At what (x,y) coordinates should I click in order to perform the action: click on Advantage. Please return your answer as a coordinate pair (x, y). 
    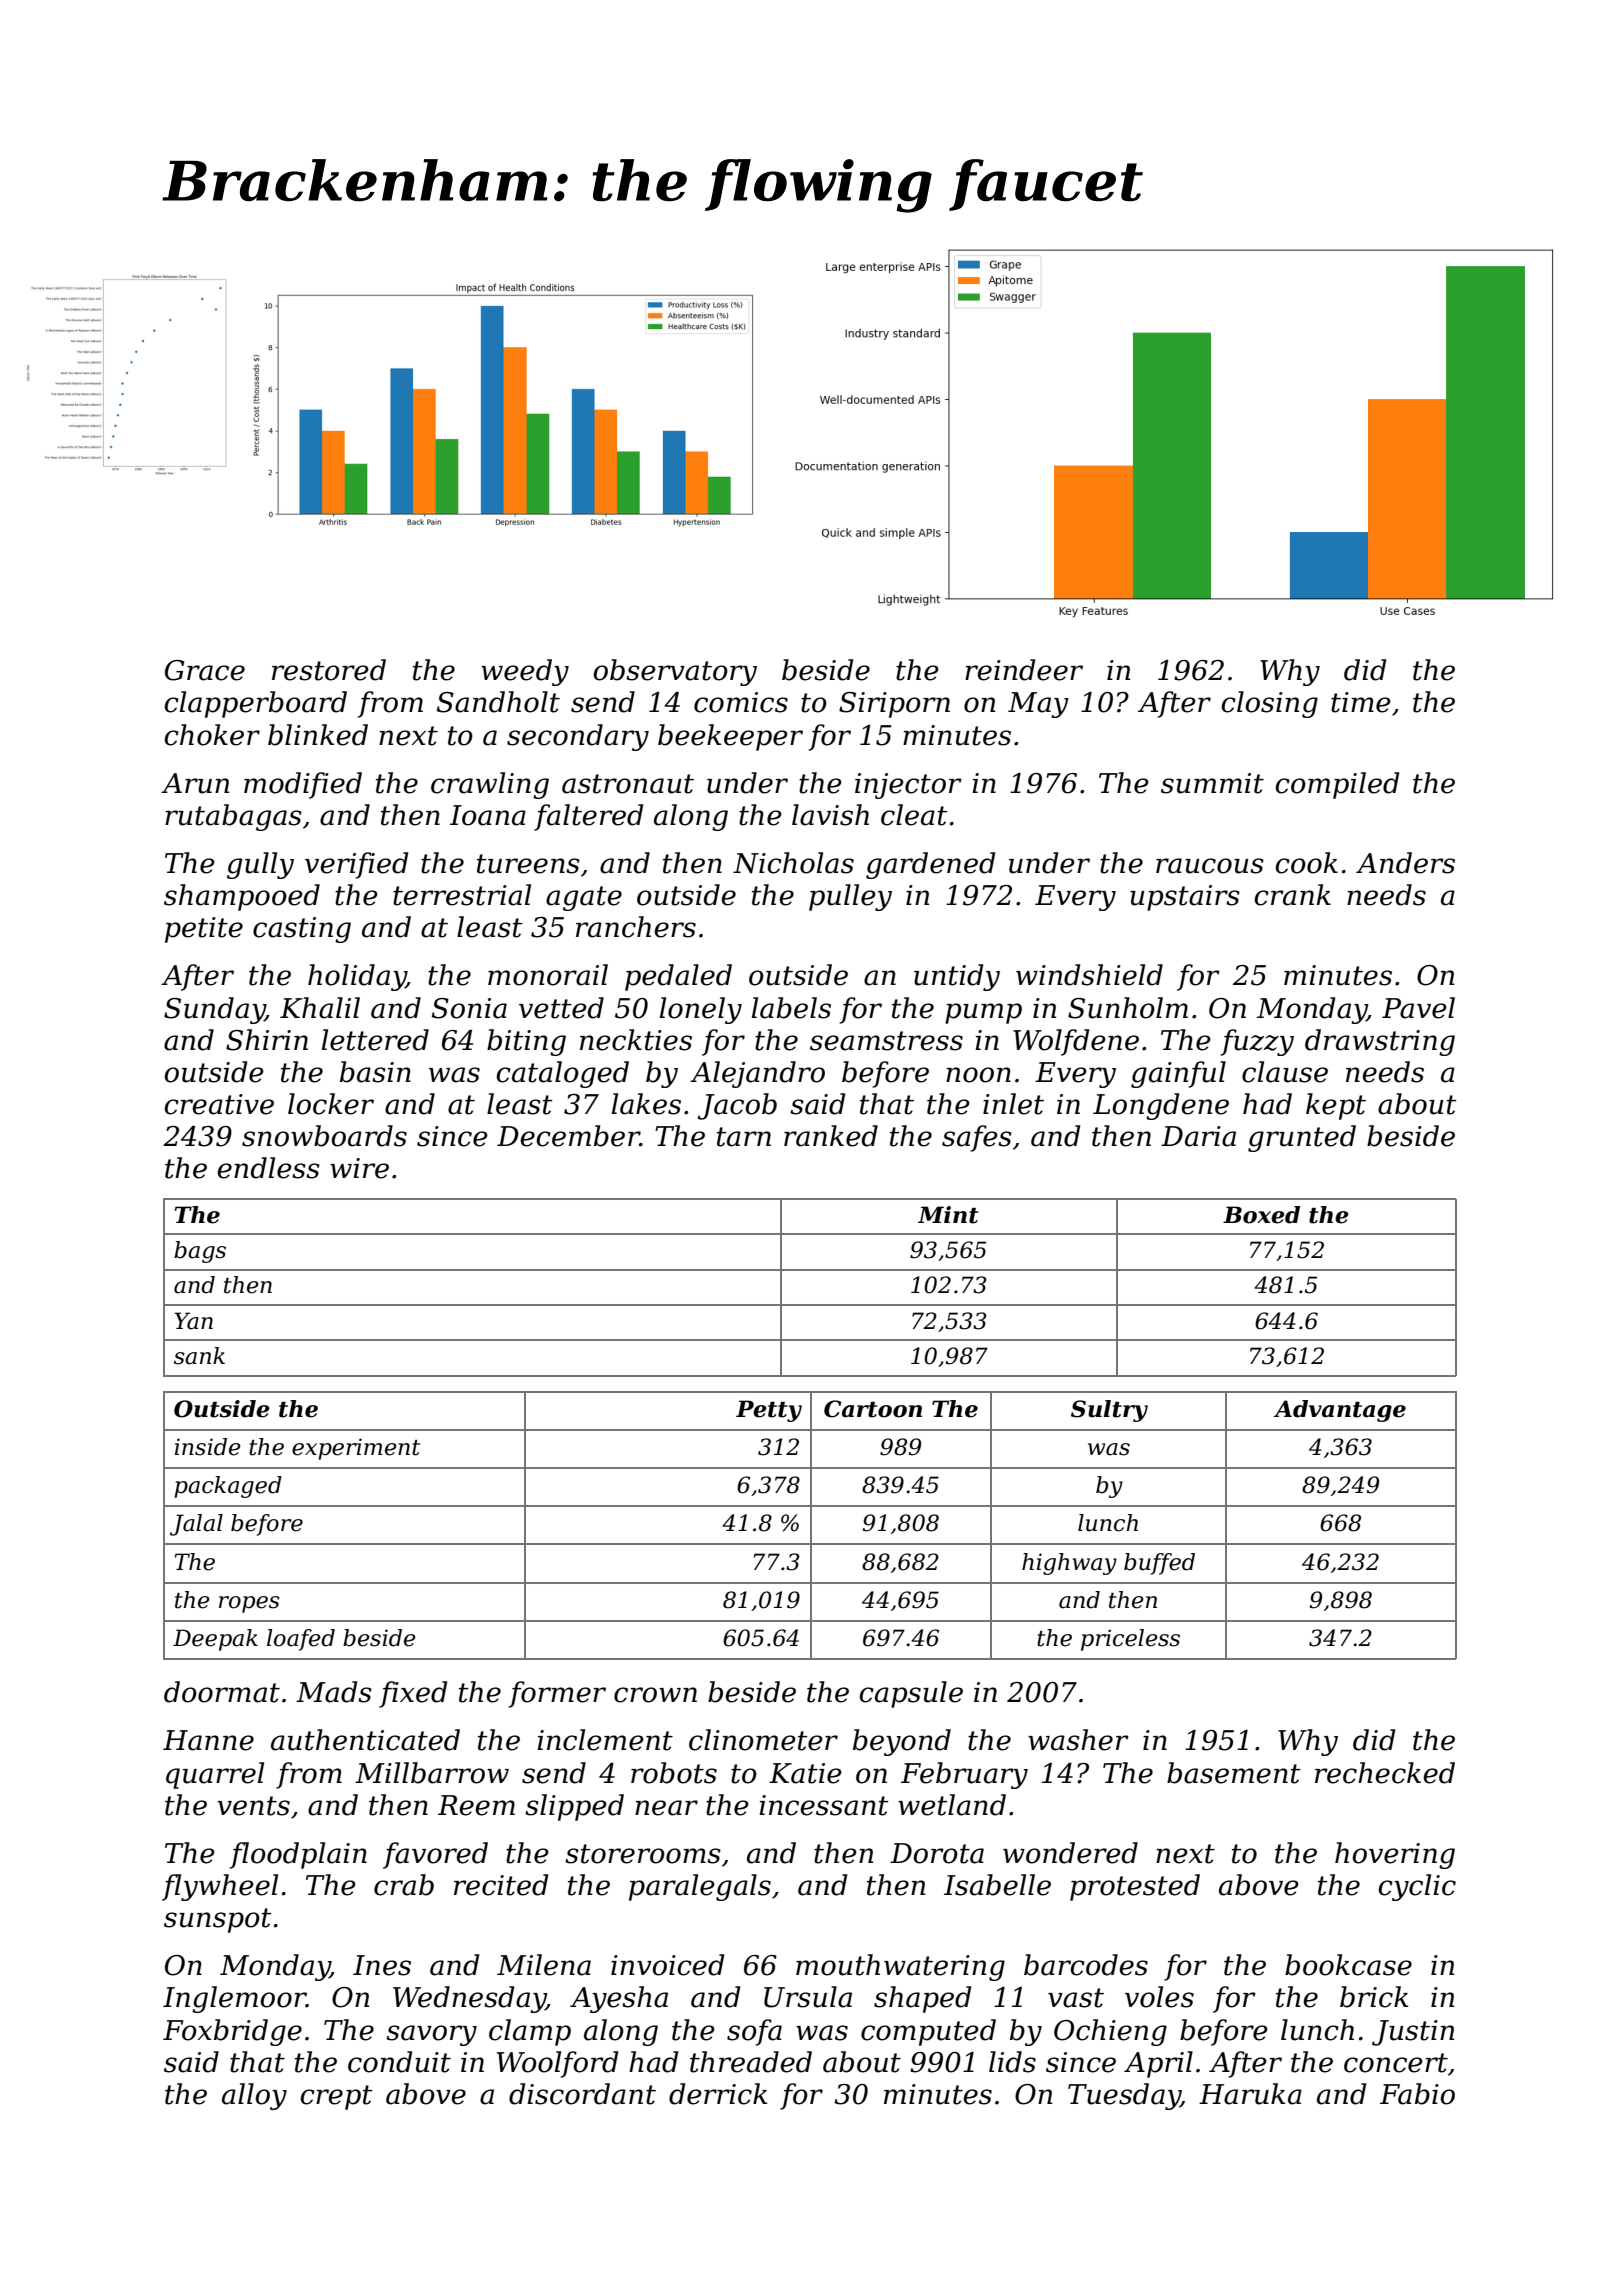
    Looking at the image, I should click on (1340, 1411).
